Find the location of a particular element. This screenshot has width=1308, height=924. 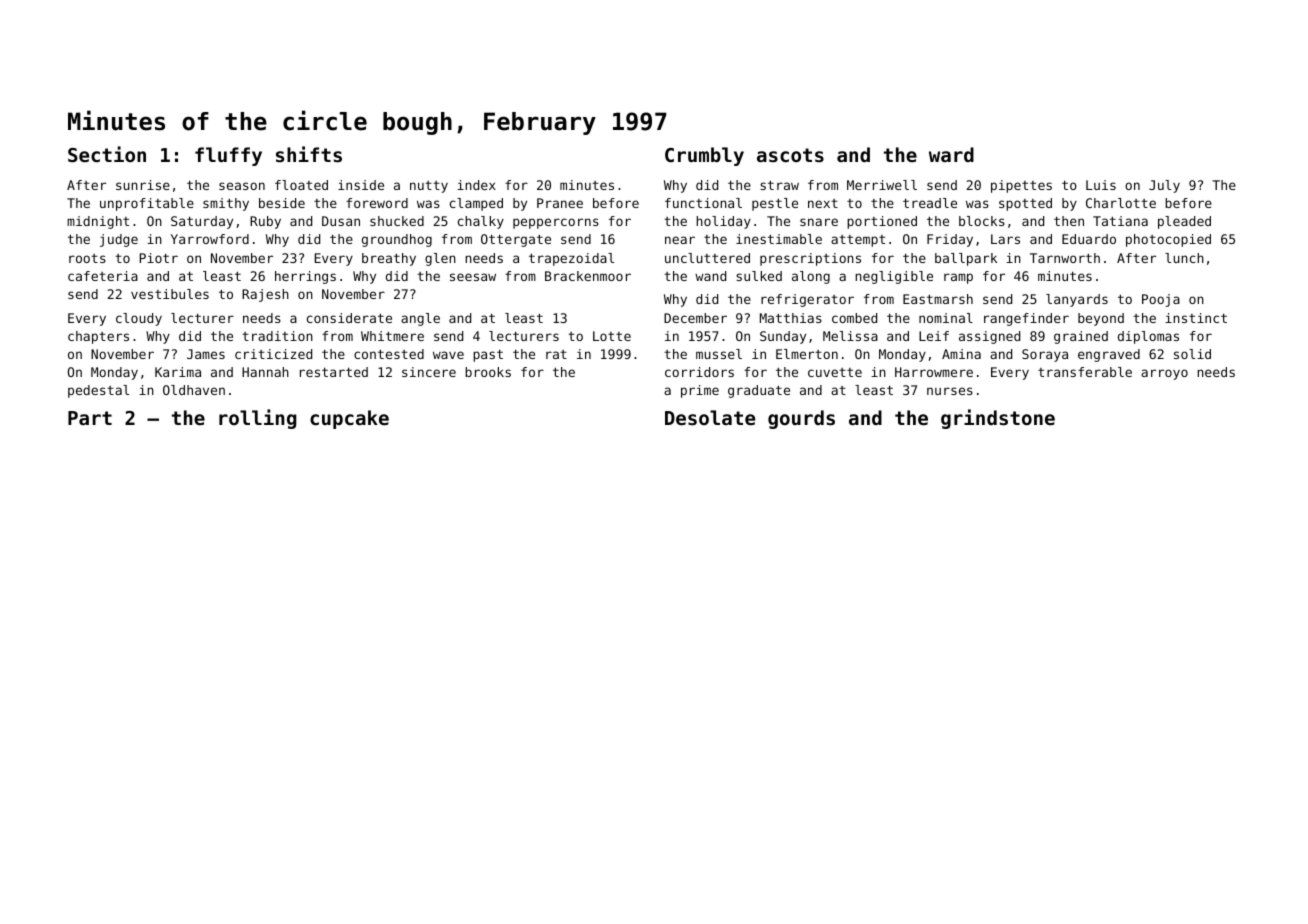

lunch is located at coordinates (1184, 258).
